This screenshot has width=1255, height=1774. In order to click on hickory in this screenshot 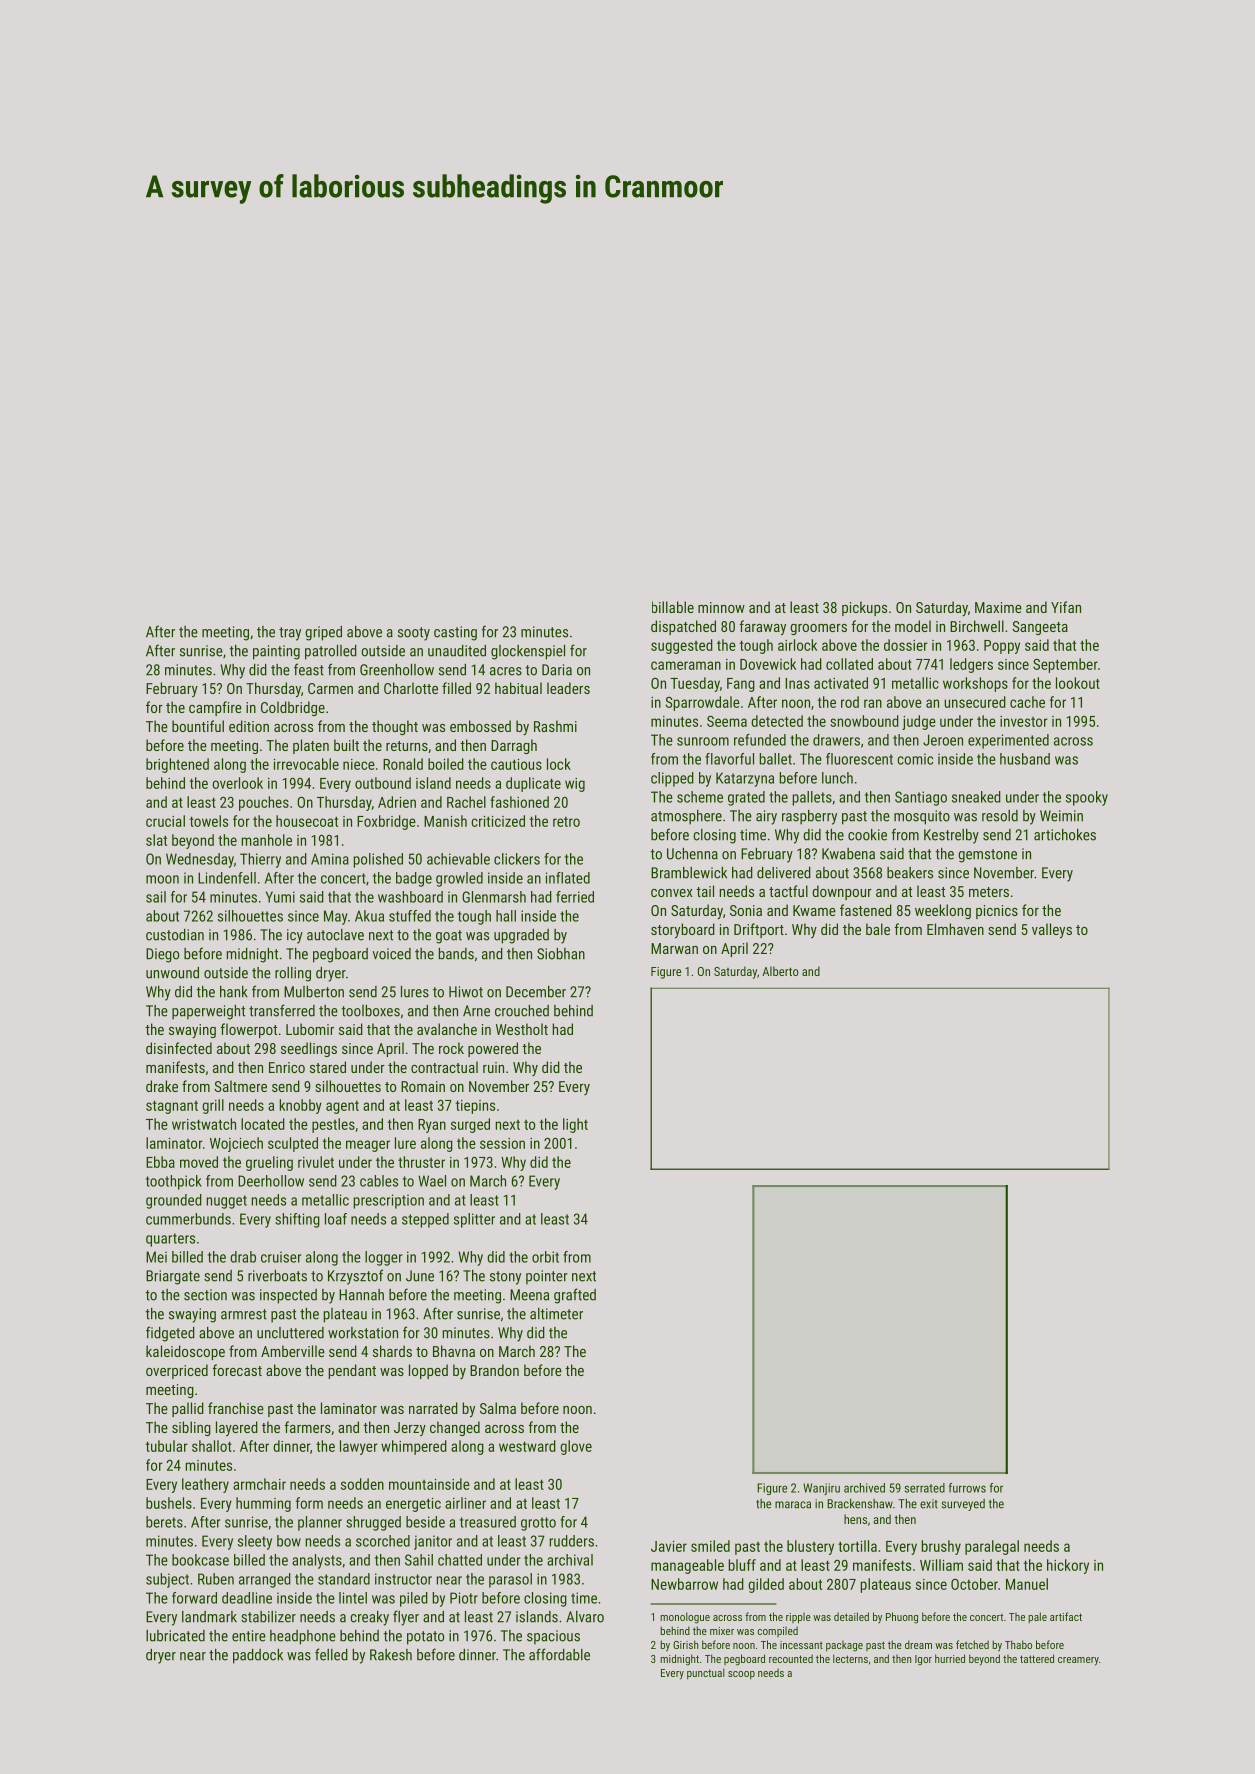, I will do `click(1068, 1566)`.
